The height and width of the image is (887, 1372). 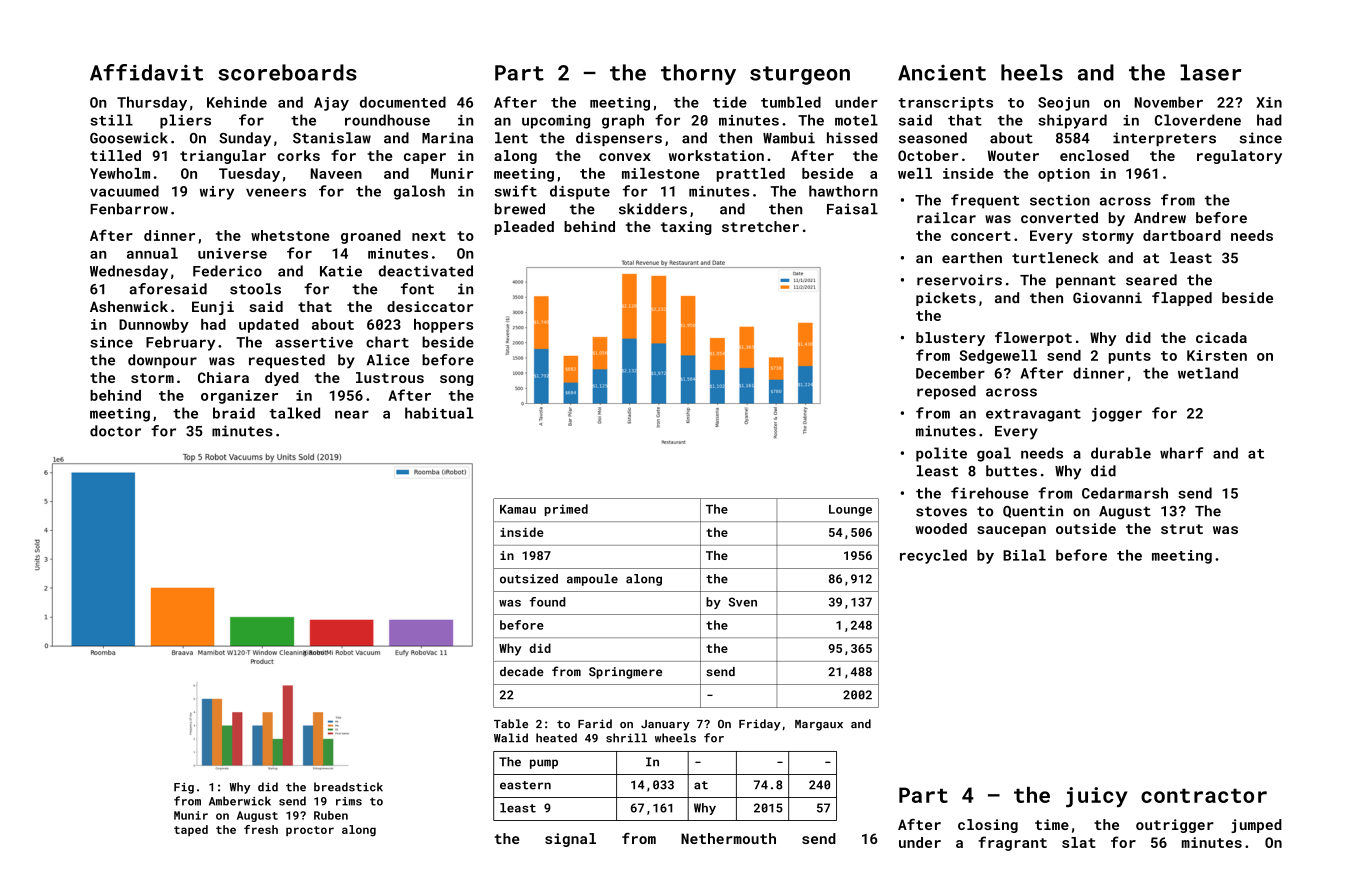 What do you see at coordinates (146, 72) in the image?
I see `Affidavit` at bounding box center [146, 72].
